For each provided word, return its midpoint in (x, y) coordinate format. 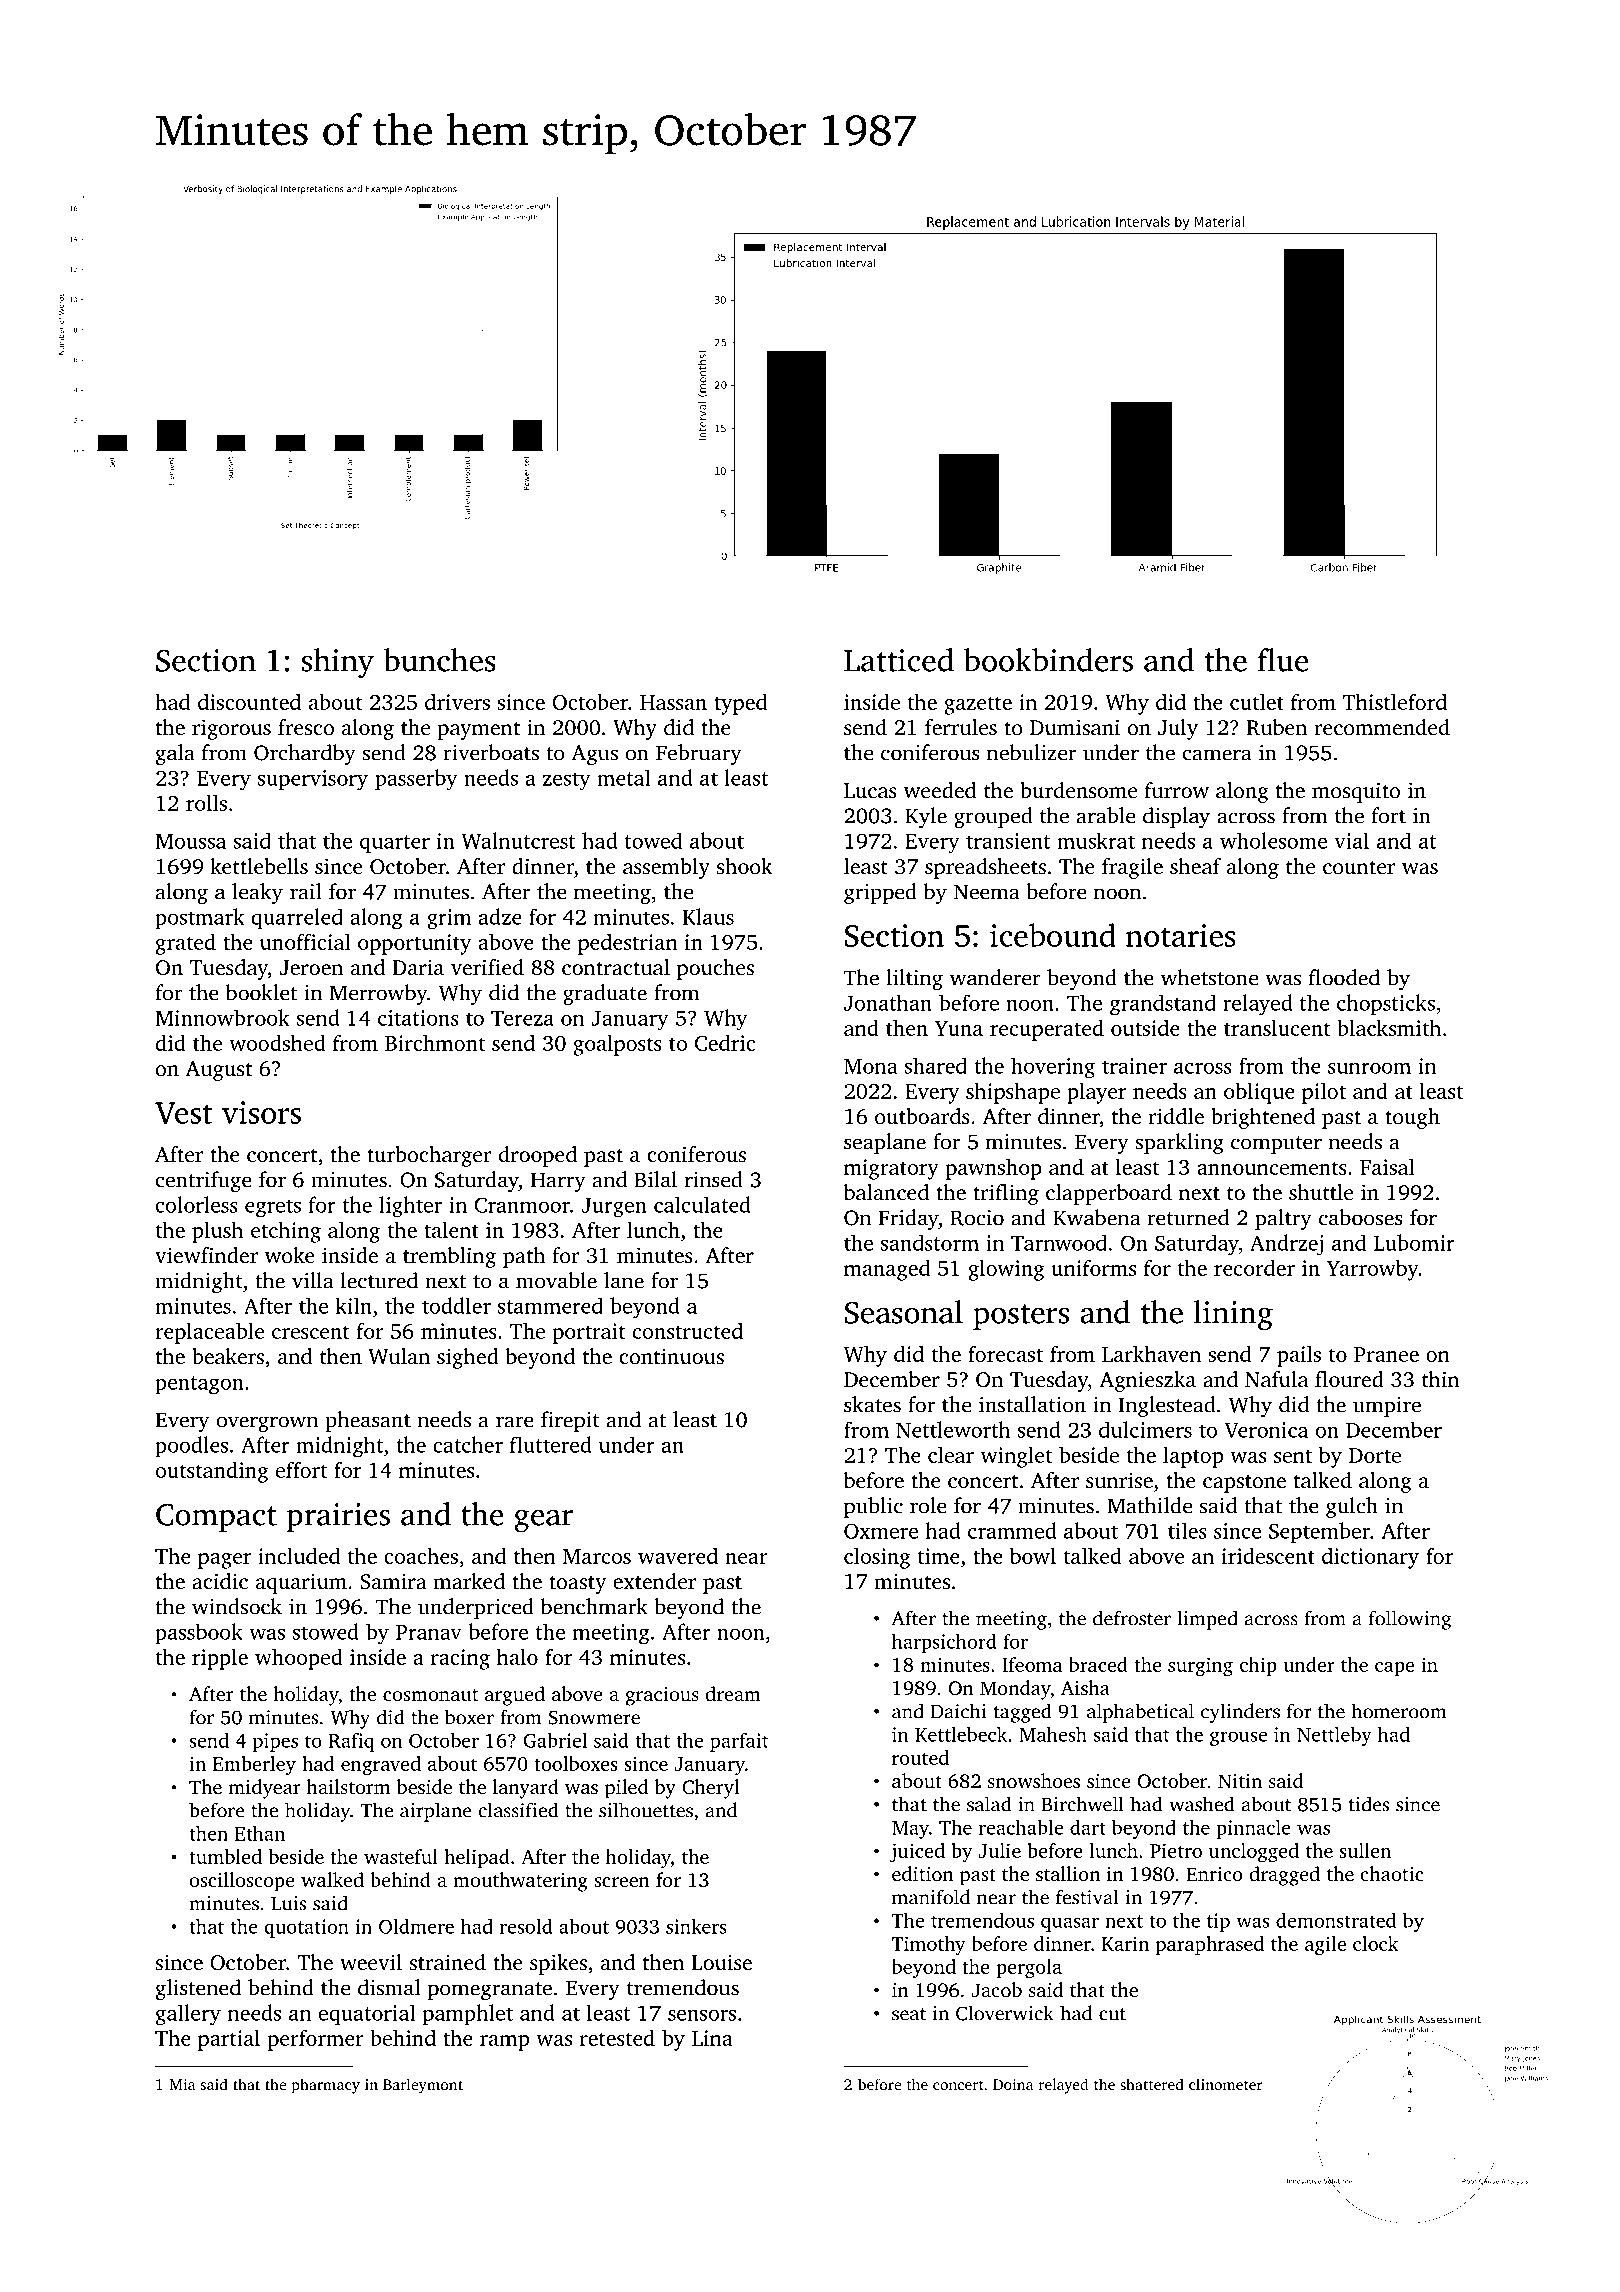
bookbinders (1048, 660)
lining (1233, 1315)
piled (626, 1789)
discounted (249, 702)
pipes (275, 1742)
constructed (688, 1331)
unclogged (1254, 1853)
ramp (504, 2043)
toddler (456, 1305)
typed (740, 704)
